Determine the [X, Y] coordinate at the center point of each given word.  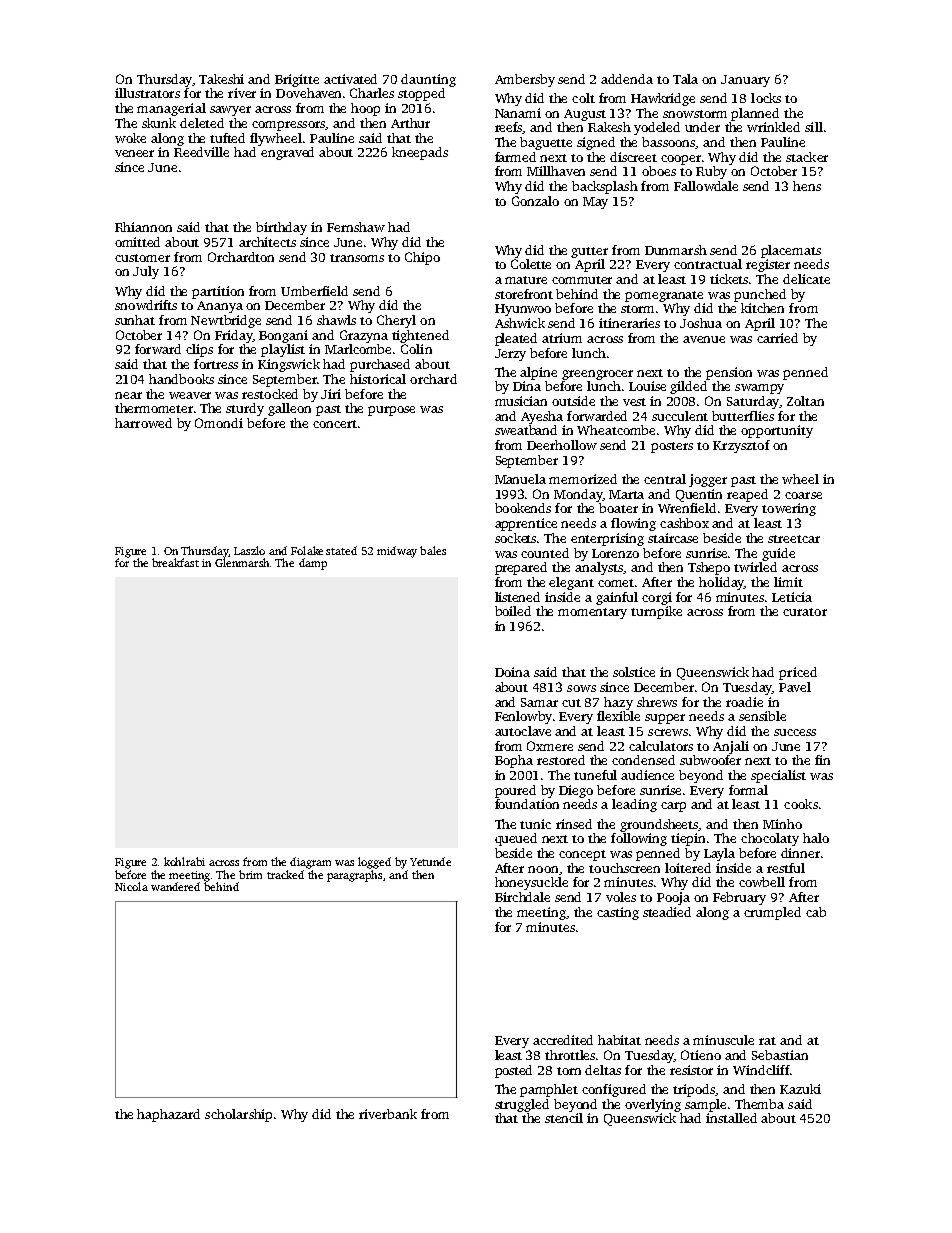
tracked [285, 874]
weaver [190, 395]
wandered [175, 886]
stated [341, 550]
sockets [516, 538]
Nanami [518, 113]
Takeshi [221, 79]
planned [755, 114]
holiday [721, 583]
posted [513, 1071]
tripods [694, 1090]
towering [789, 509]
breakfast [175, 562]
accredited [563, 1040]
